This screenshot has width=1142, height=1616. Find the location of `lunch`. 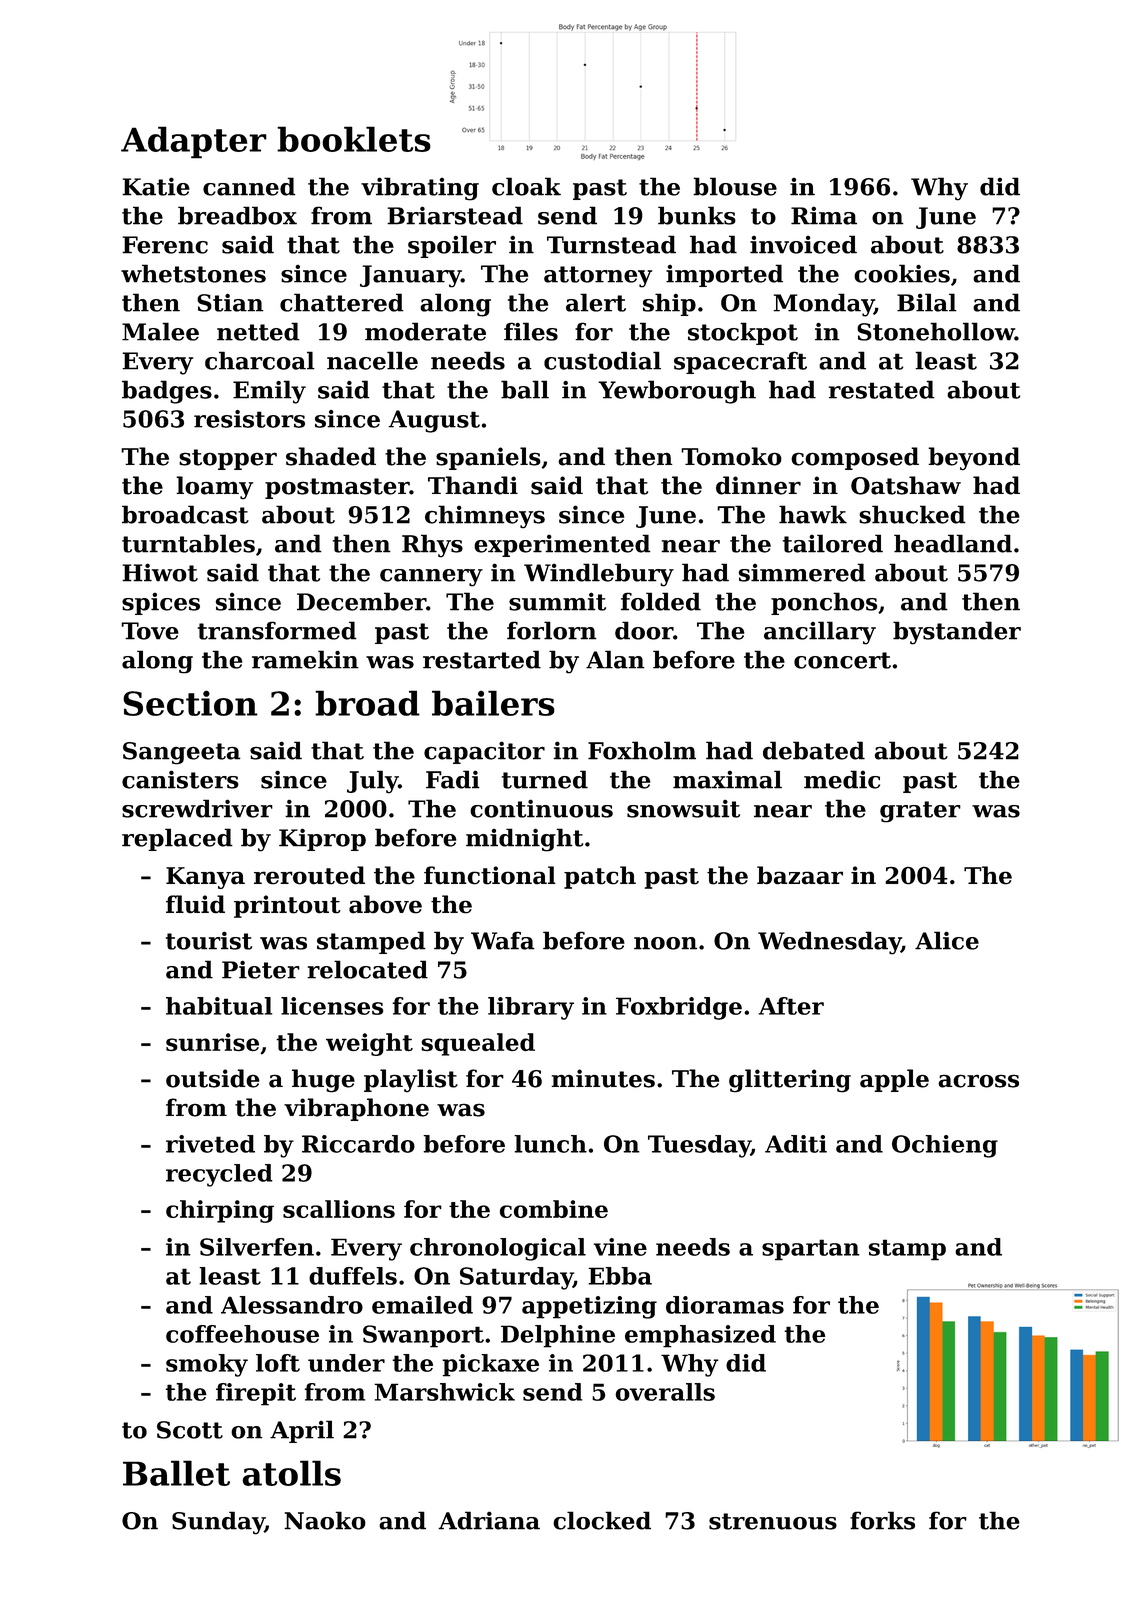

lunch is located at coordinates (550, 1144).
